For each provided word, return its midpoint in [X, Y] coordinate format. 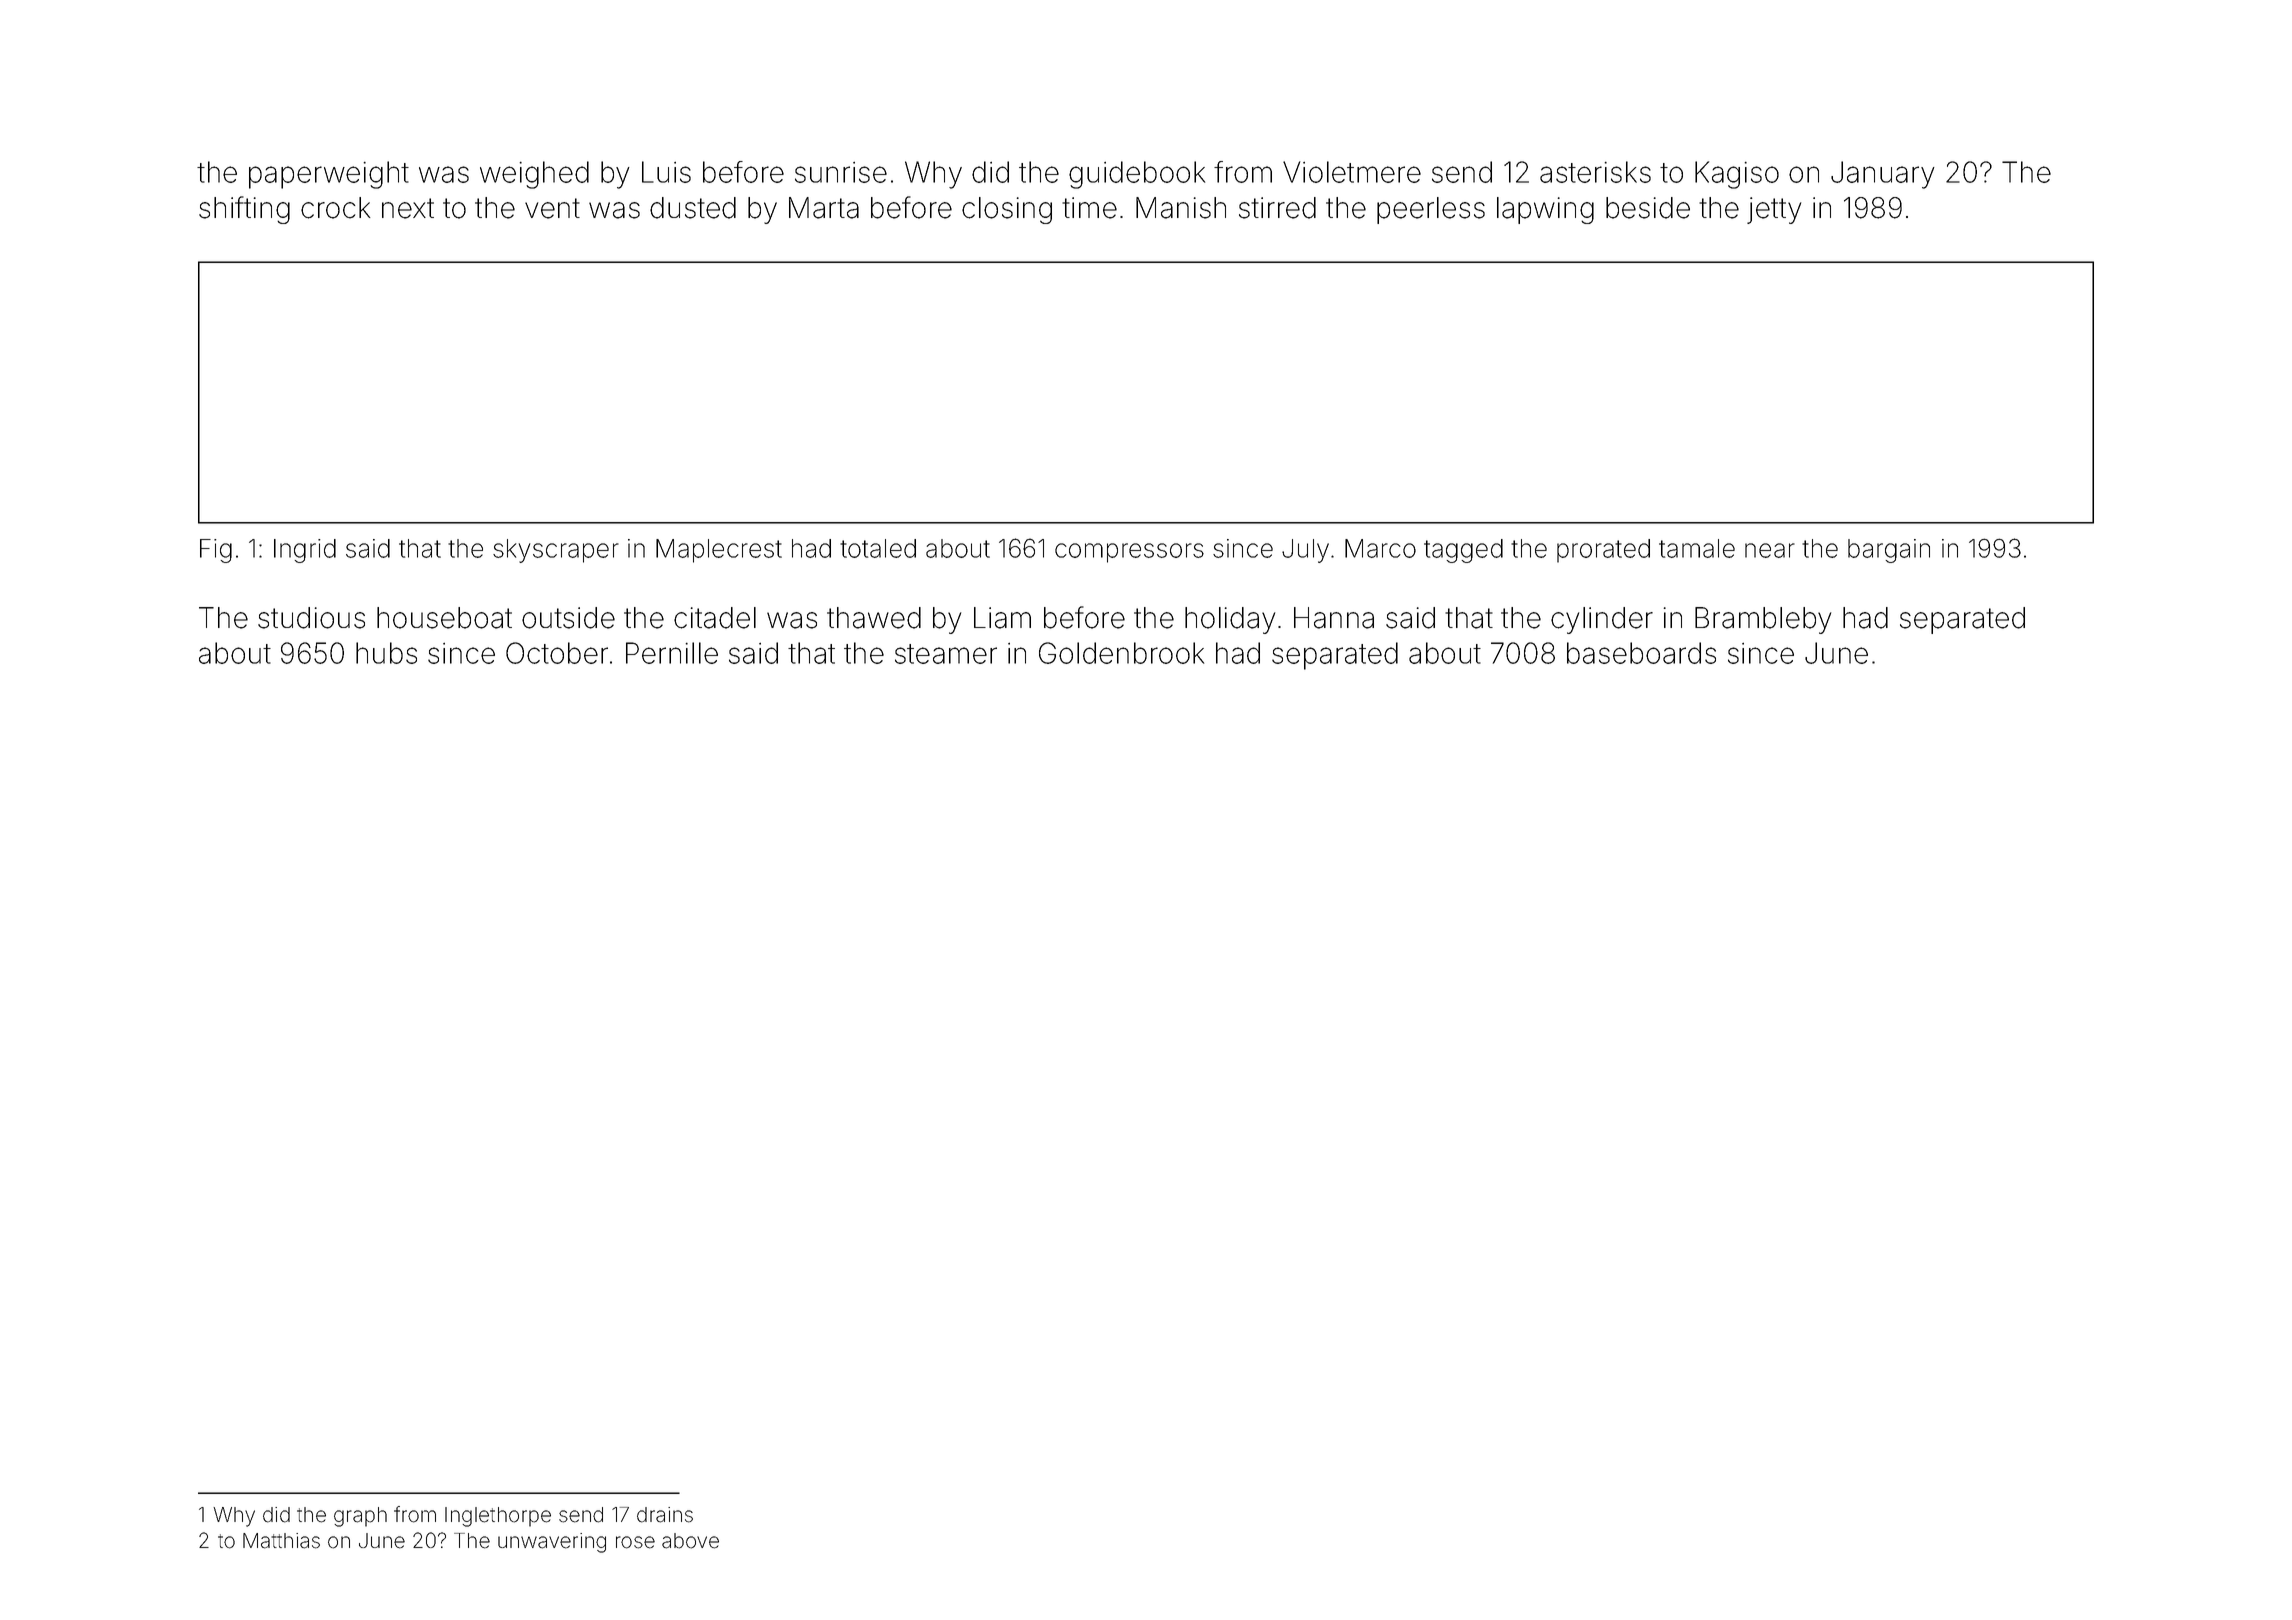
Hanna [1334, 618]
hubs [386, 653]
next [408, 208]
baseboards [1641, 653]
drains [665, 1515]
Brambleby [1763, 620]
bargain [1889, 551]
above [690, 1541]
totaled [878, 548]
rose [635, 1542]
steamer [946, 654]
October [557, 653]
